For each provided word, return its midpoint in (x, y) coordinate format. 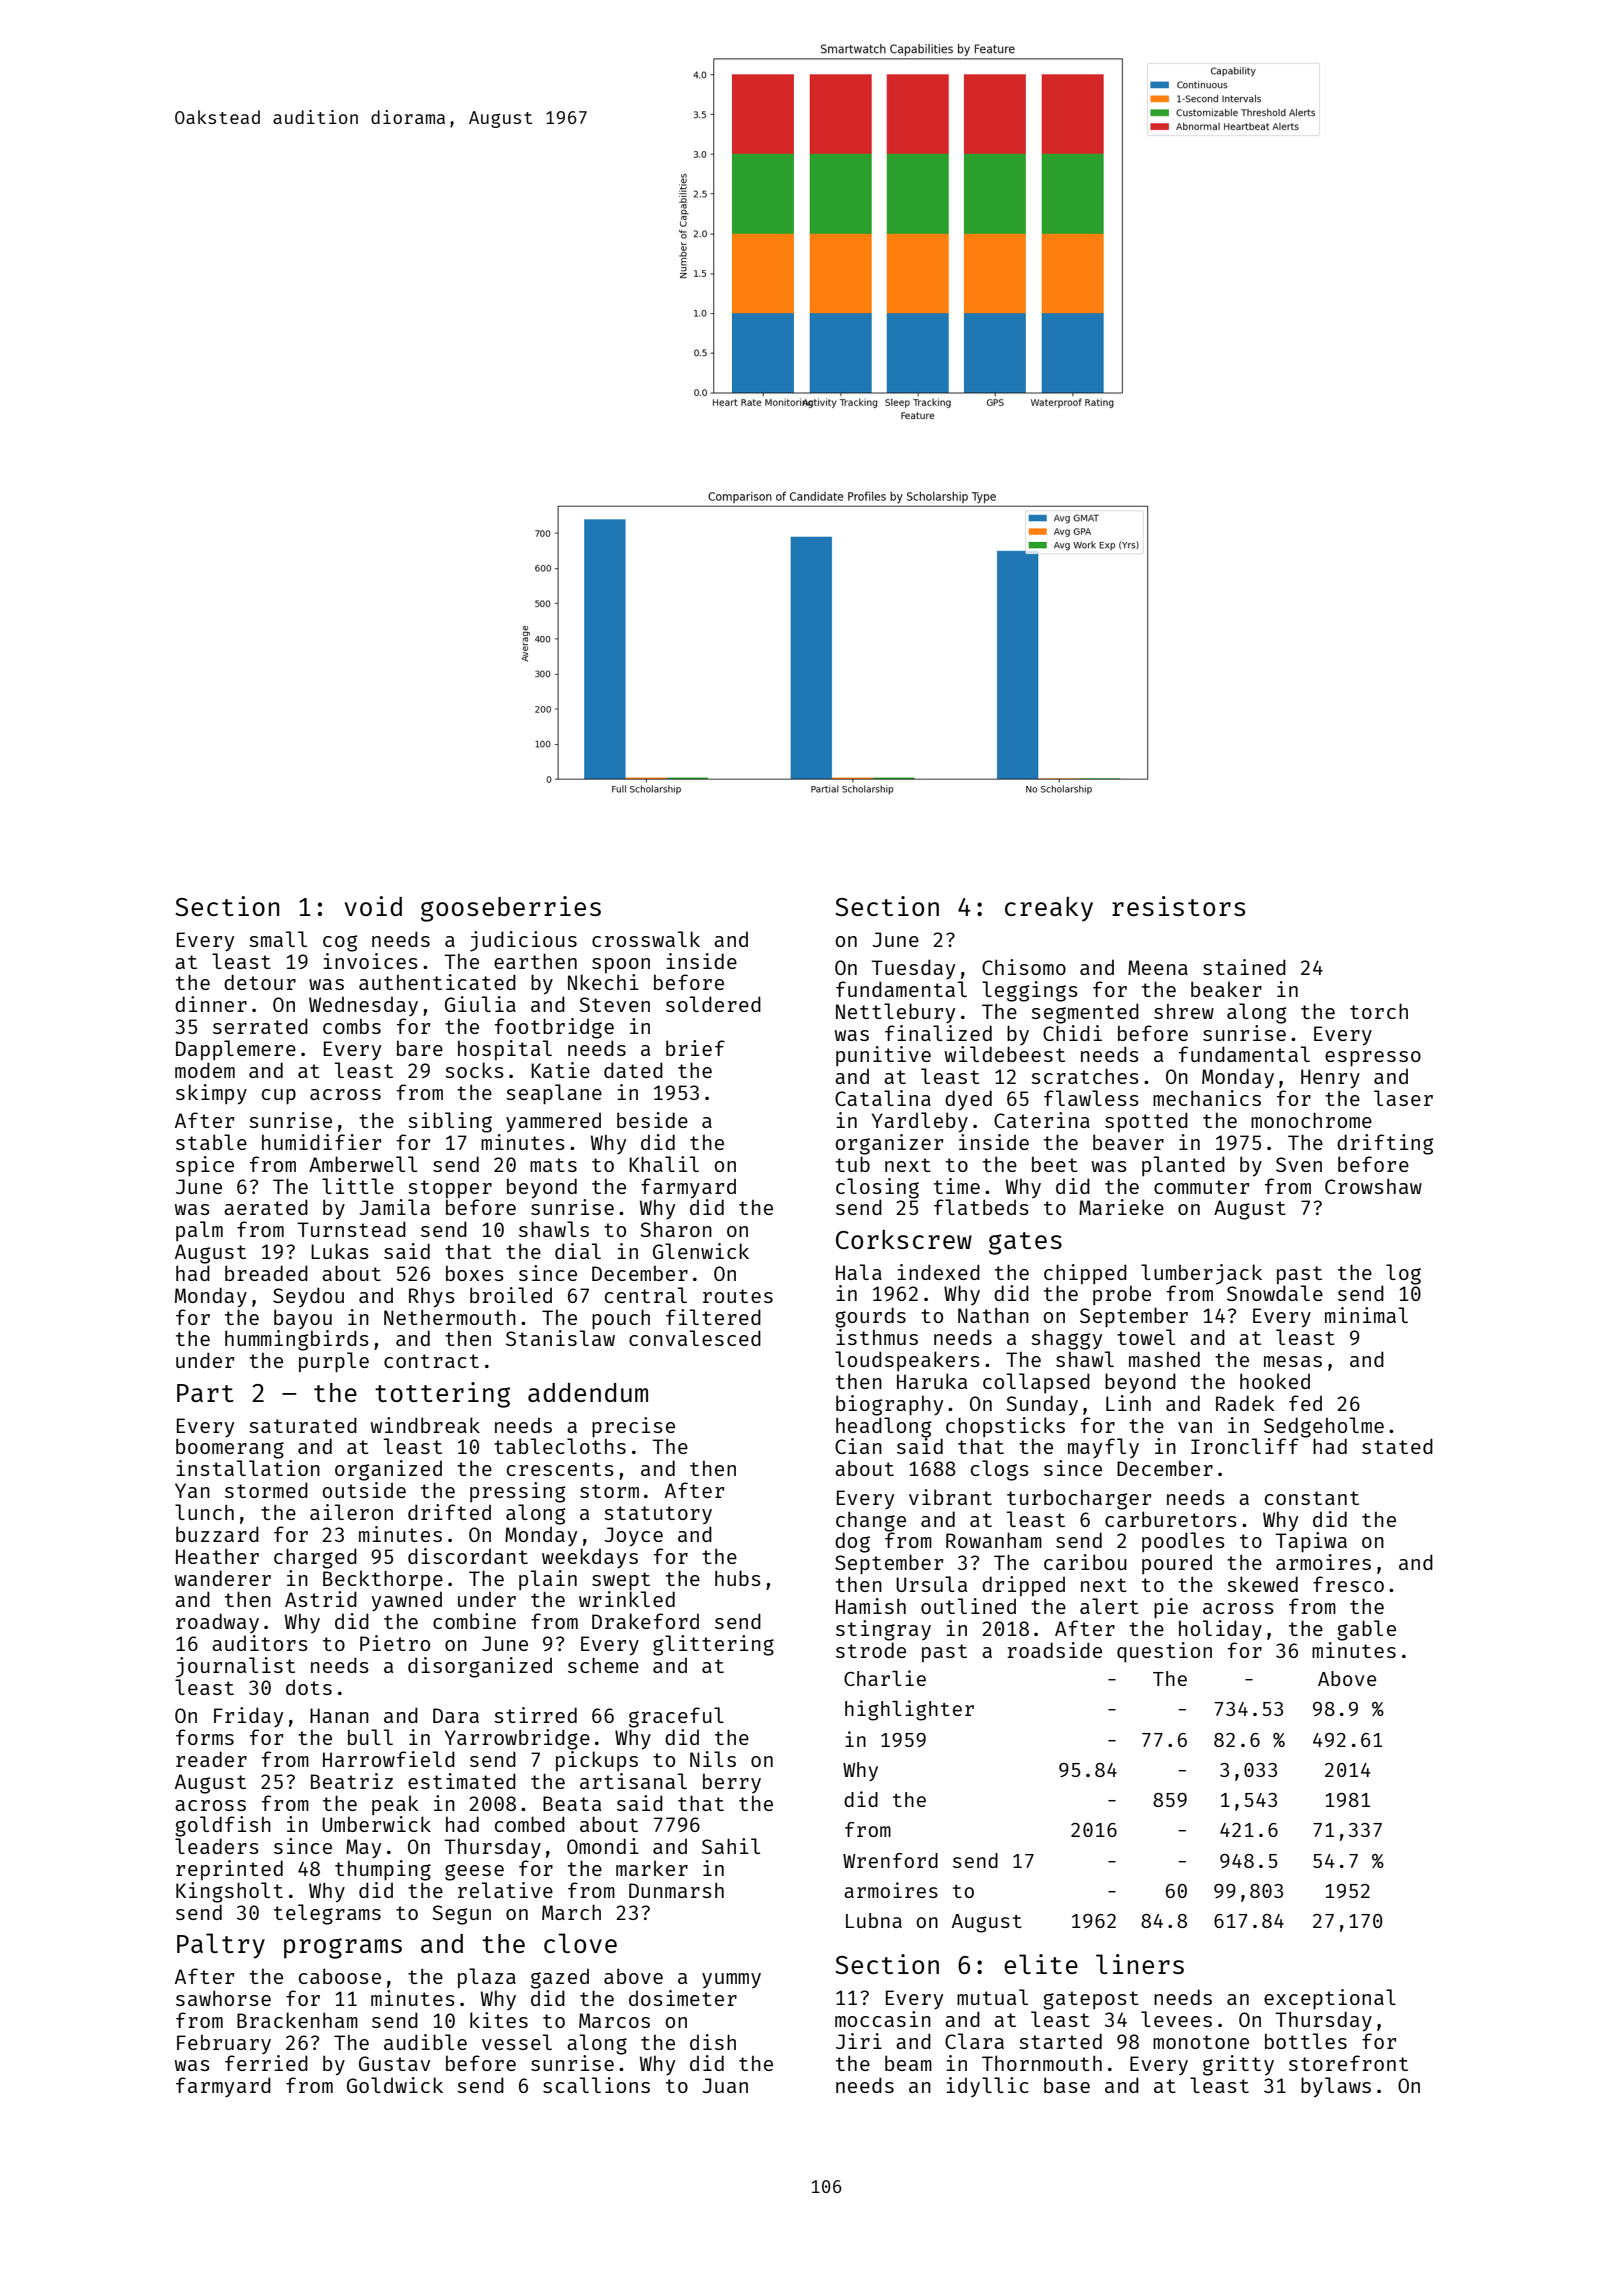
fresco (1348, 1584)
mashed (1164, 1359)
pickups (597, 1761)
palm (199, 1231)
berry (732, 1783)
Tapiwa (1311, 1542)
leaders (217, 1846)
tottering (442, 1395)
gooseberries (511, 909)
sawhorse (223, 1998)
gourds (870, 1317)
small (278, 939)
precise (633, 1427)
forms (205, 1737)
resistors (1178, 906)
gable (1366, 1630)
